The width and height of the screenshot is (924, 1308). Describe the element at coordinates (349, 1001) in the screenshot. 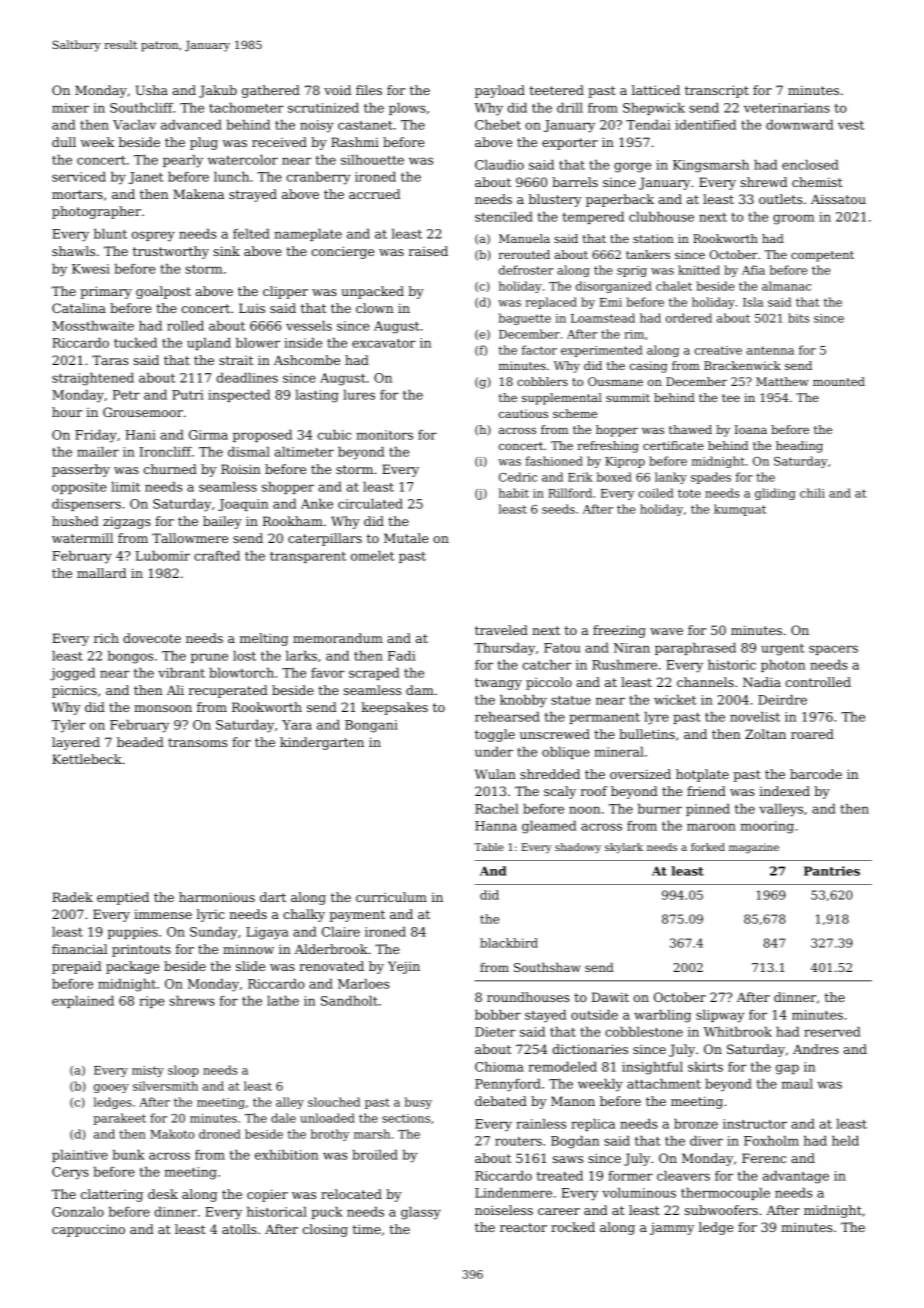

I see `Sandholt` at that location.
